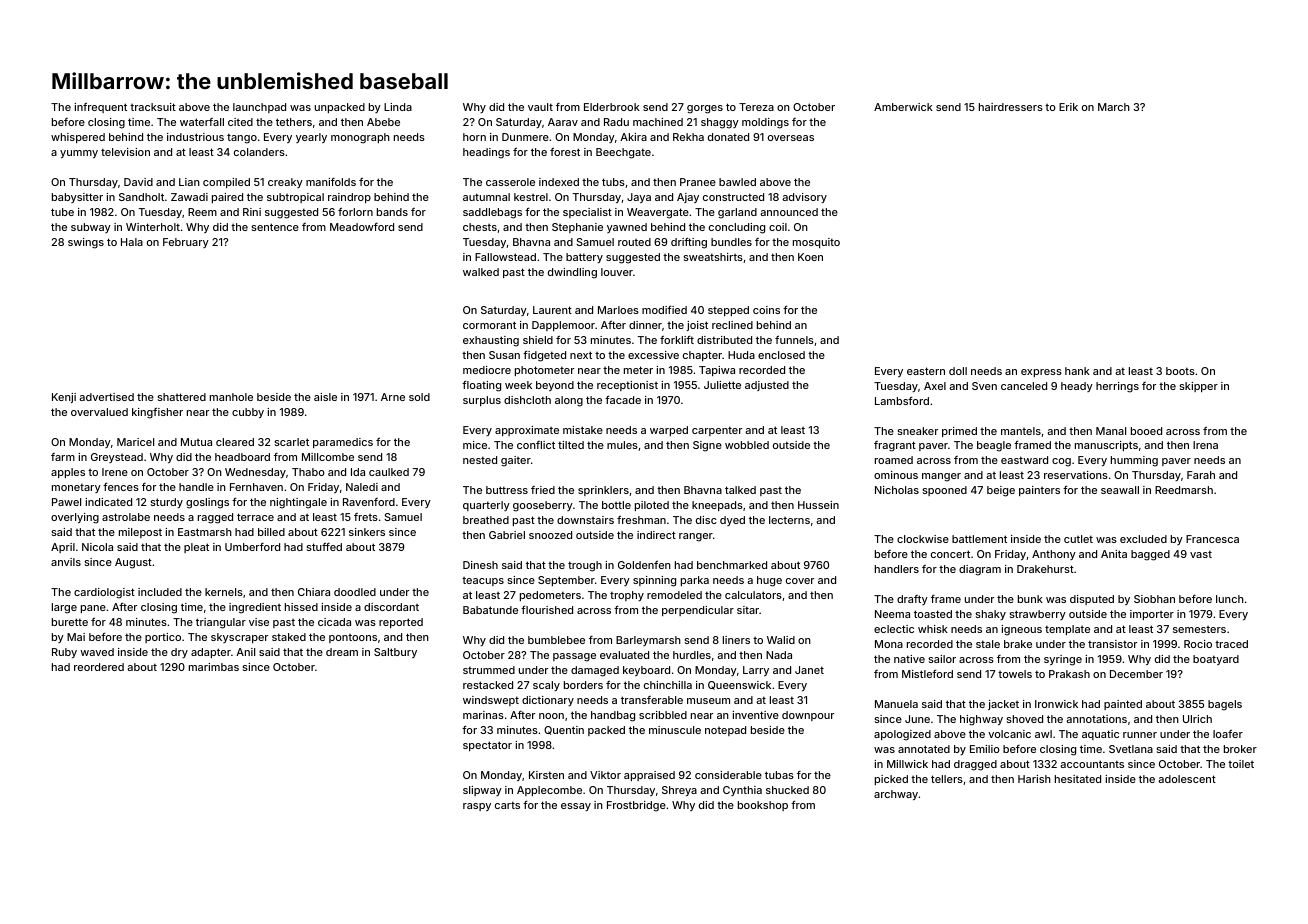 The height and width of the image is (924, 1308). Describe the element at coordinates (669, 431) in the image. I see `warped` at that location.
